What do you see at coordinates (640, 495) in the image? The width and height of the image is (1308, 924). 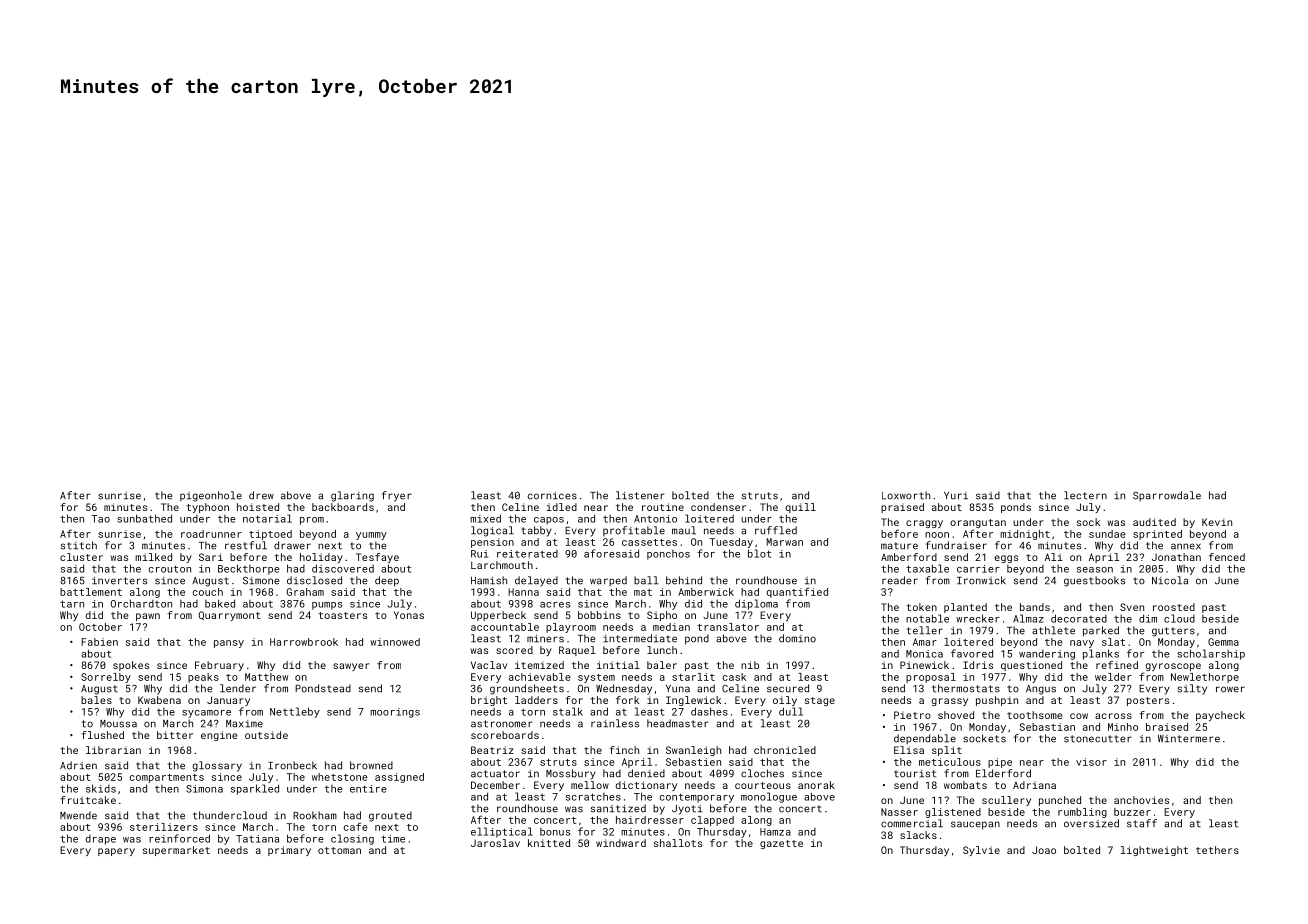 I see `listener` at bounding box center [640, 495].
